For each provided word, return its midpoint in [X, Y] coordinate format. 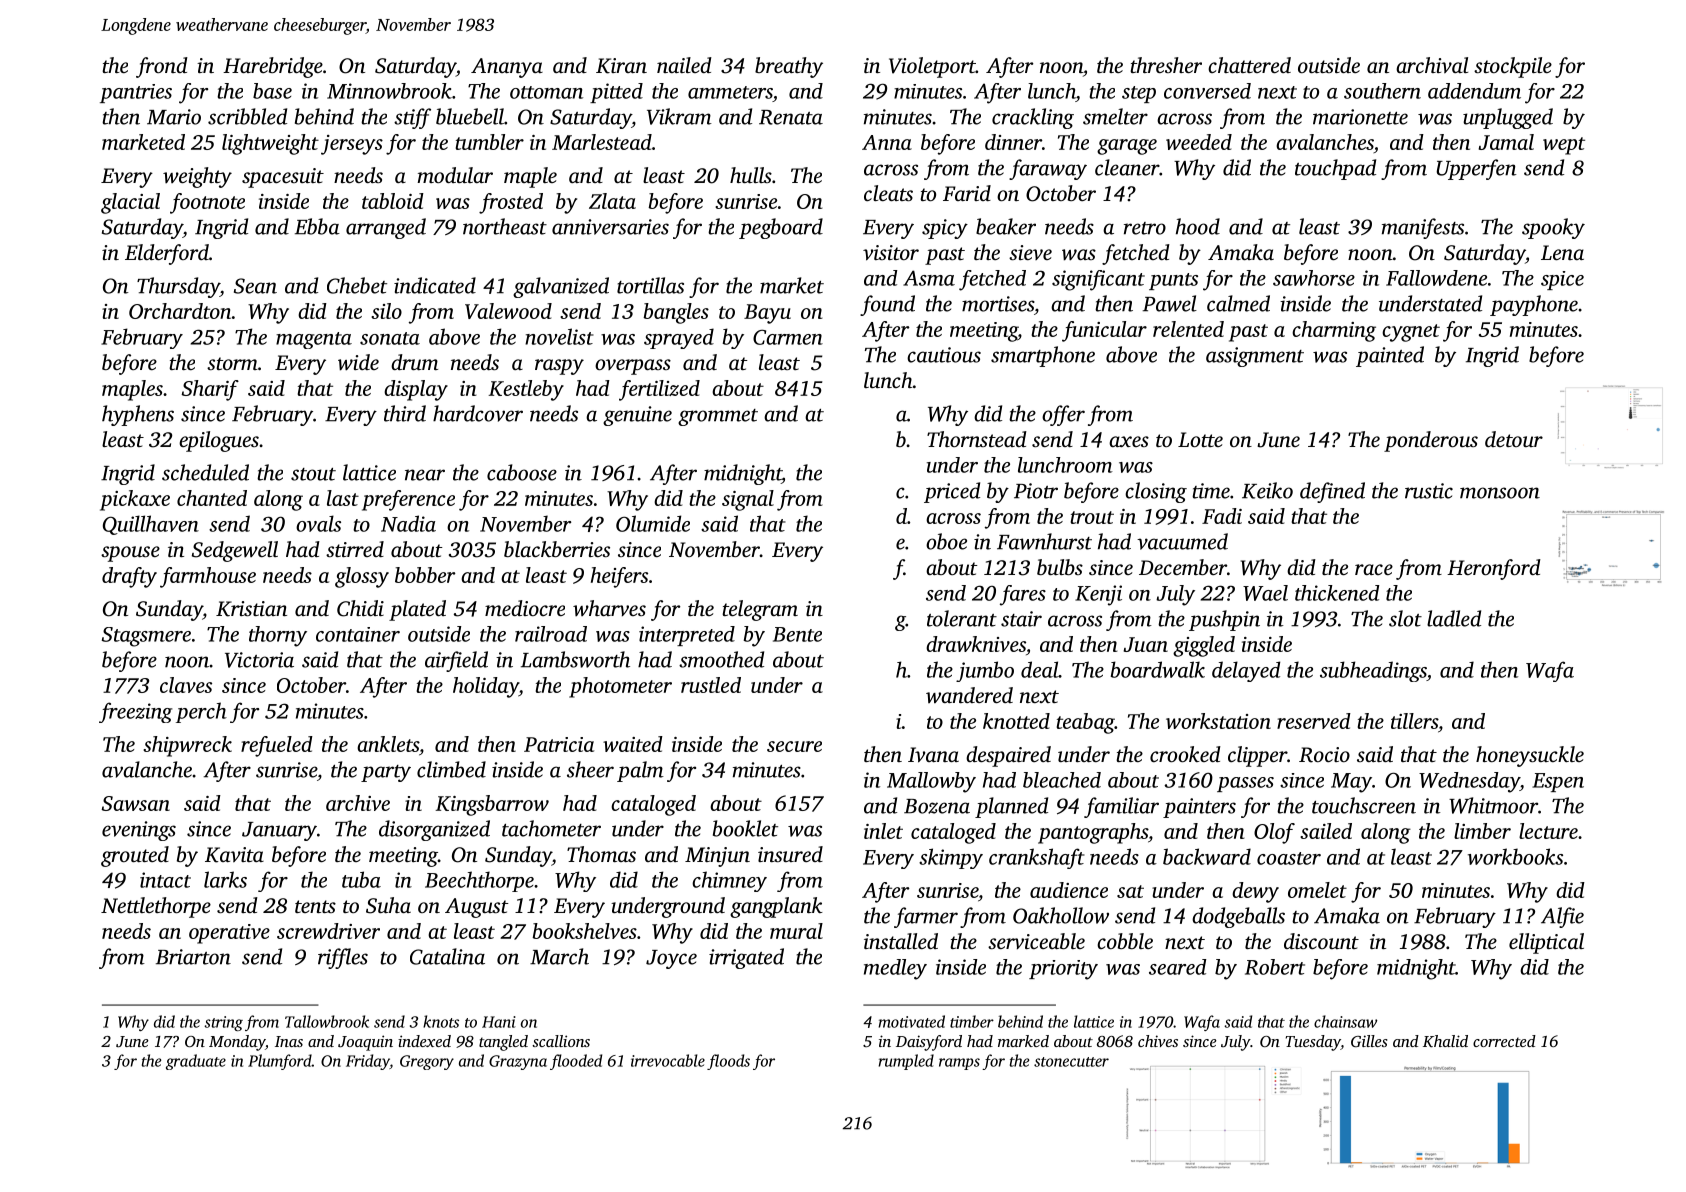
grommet [718, 417]
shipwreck [187, 746]
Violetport [932, 67]
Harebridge [273, 67]
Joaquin [365, 1043]
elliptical [1546, 943]
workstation [1218, 721]
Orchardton [180, 311]
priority [1063, 970]
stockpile [1513, 67]
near [425, 475]
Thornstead [977, 439]
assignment [1255, 357]
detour [1514, 439]
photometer [620, 687]
